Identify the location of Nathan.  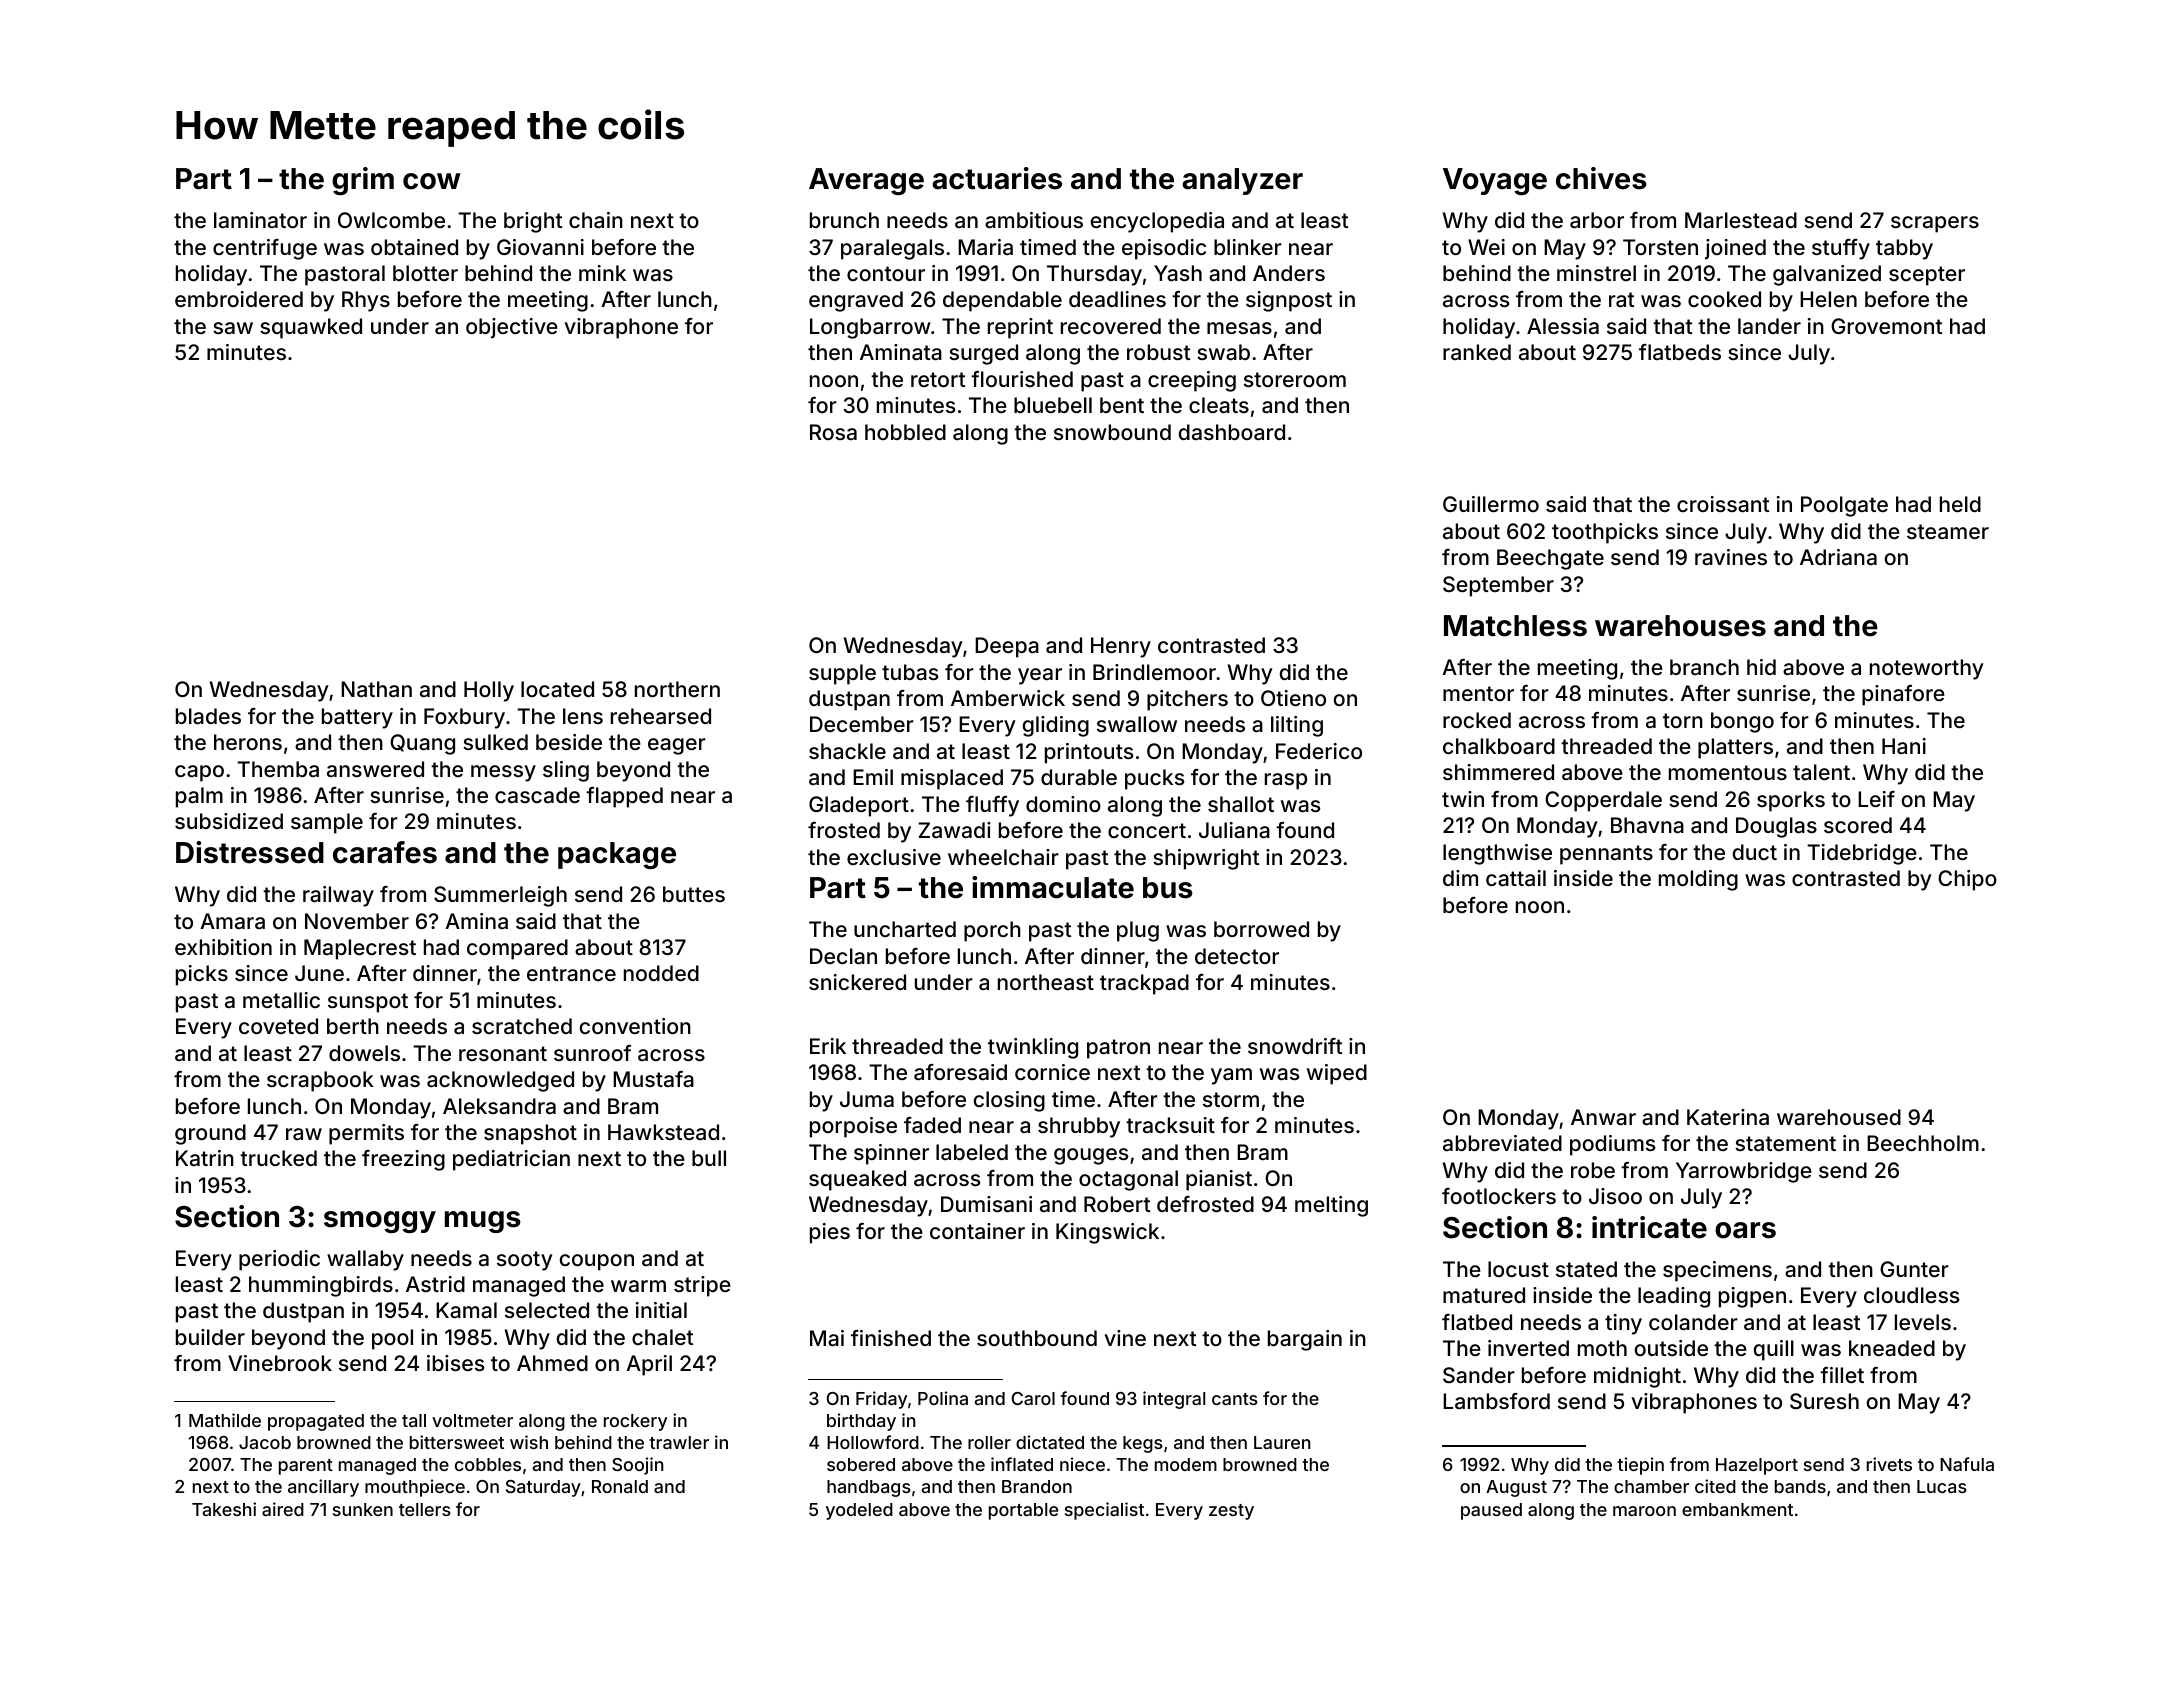
(376, 689).
